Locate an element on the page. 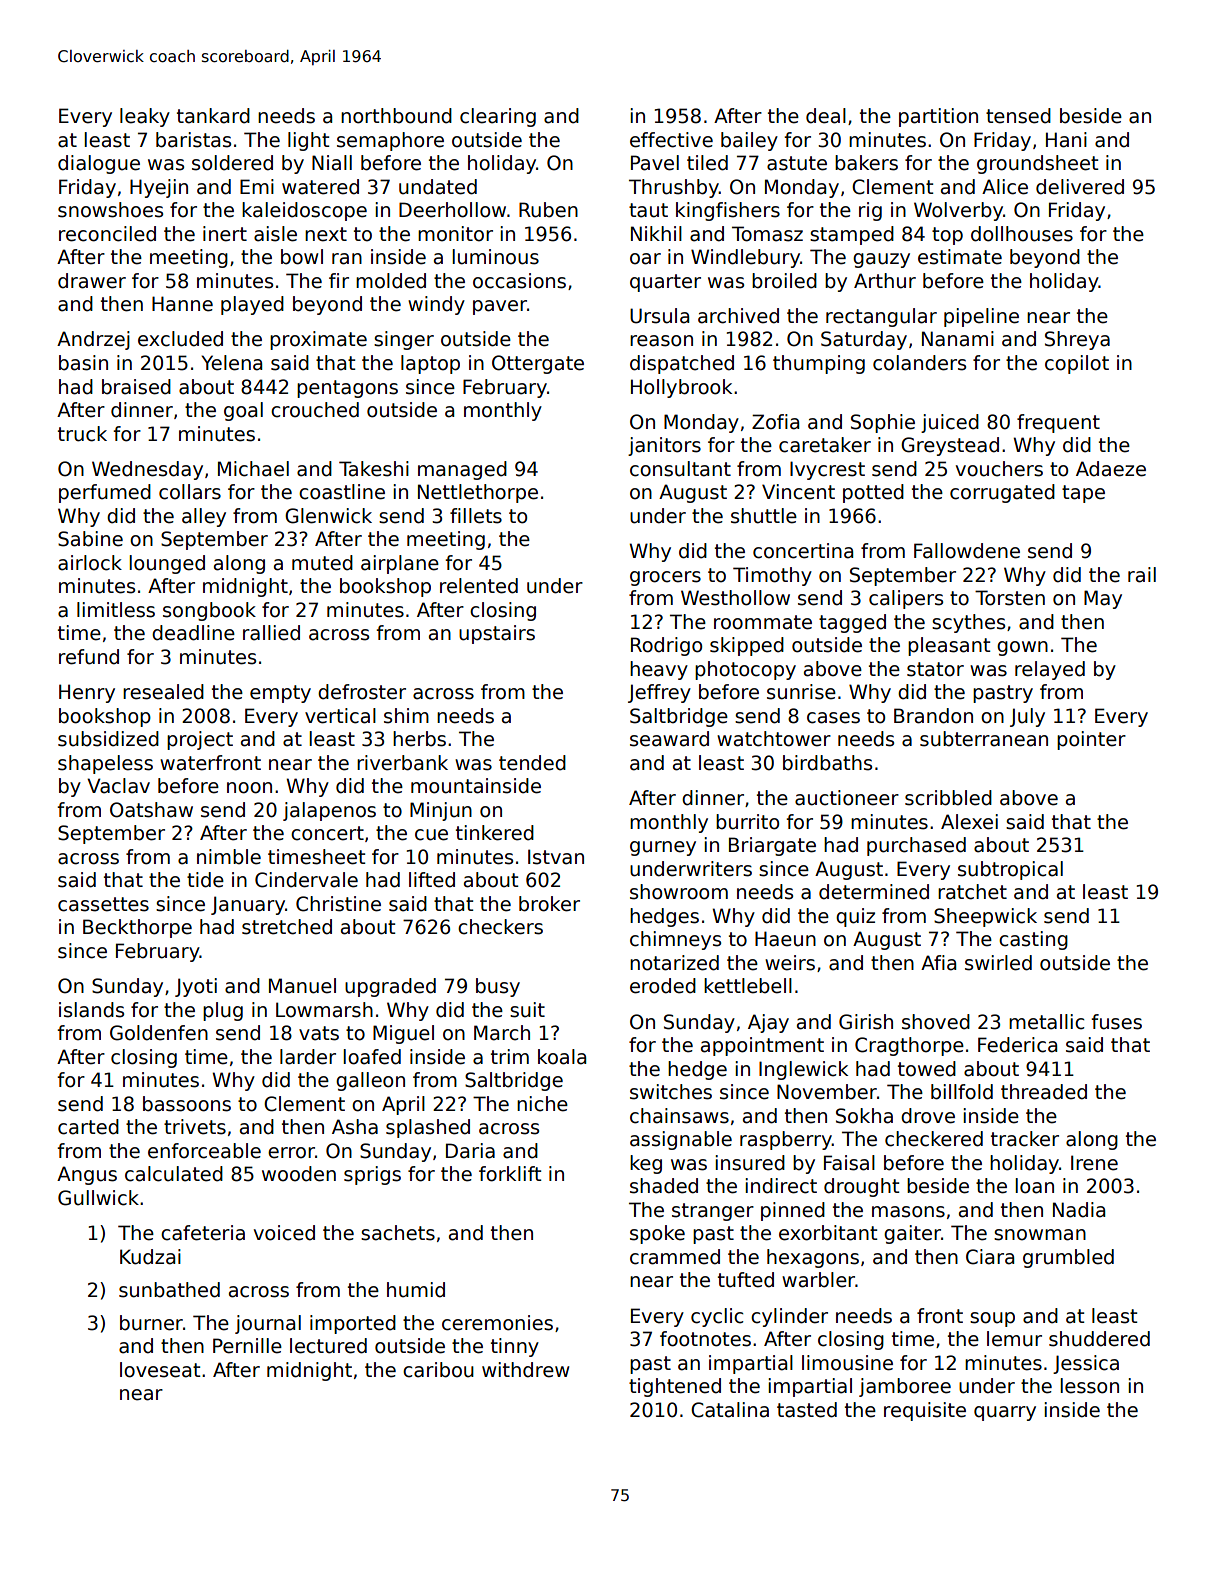 Image resolution: width=1220 pixels, height=1579 pixels. voiced is located at coordinates (284, 1233).
